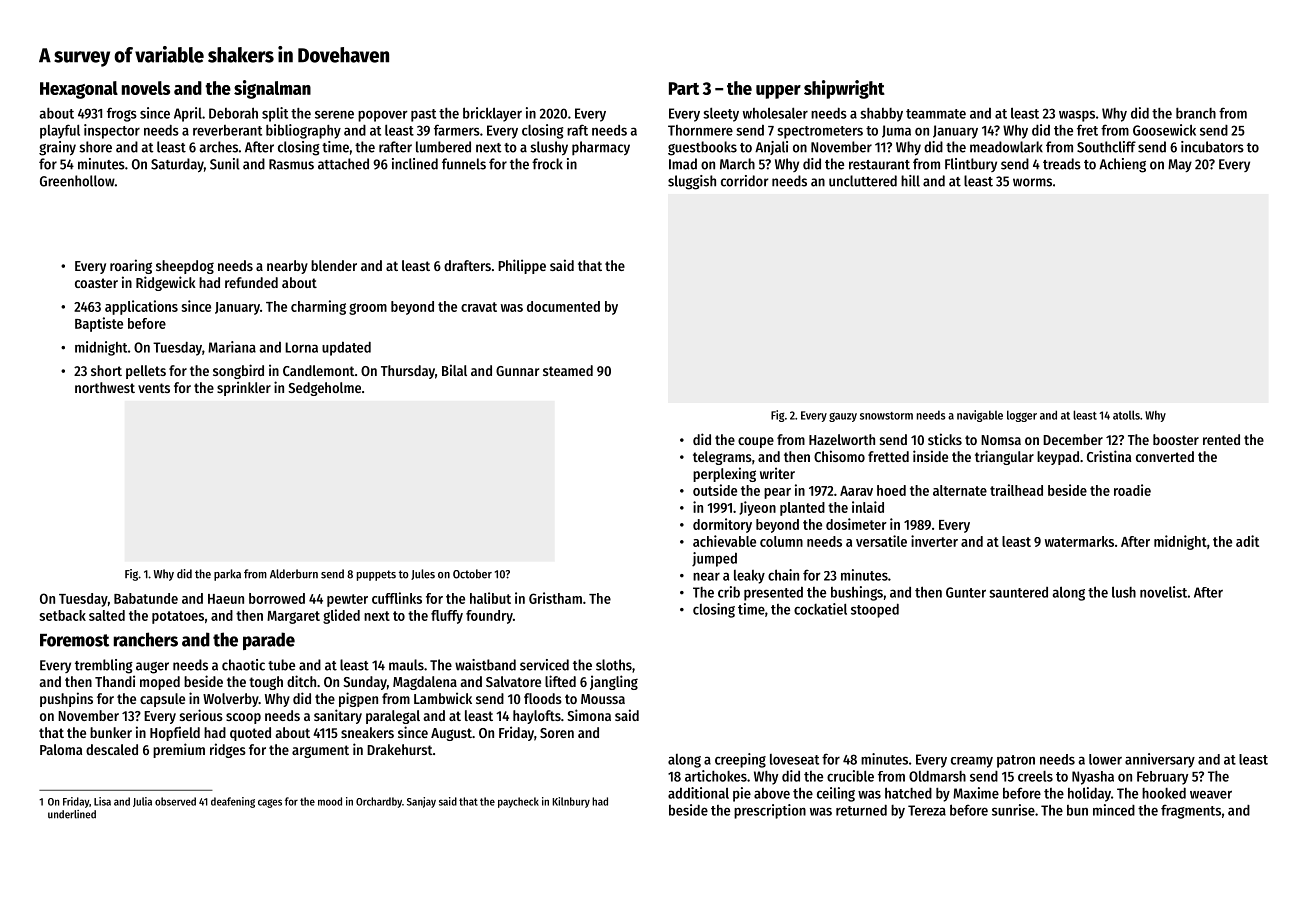 Image resolution: width=1308 pixels, height=924 pixels. What do you see at coordinates (166, 283) in the screenshot?
I see `Ridgewick` at bounding box center [166, 283].
